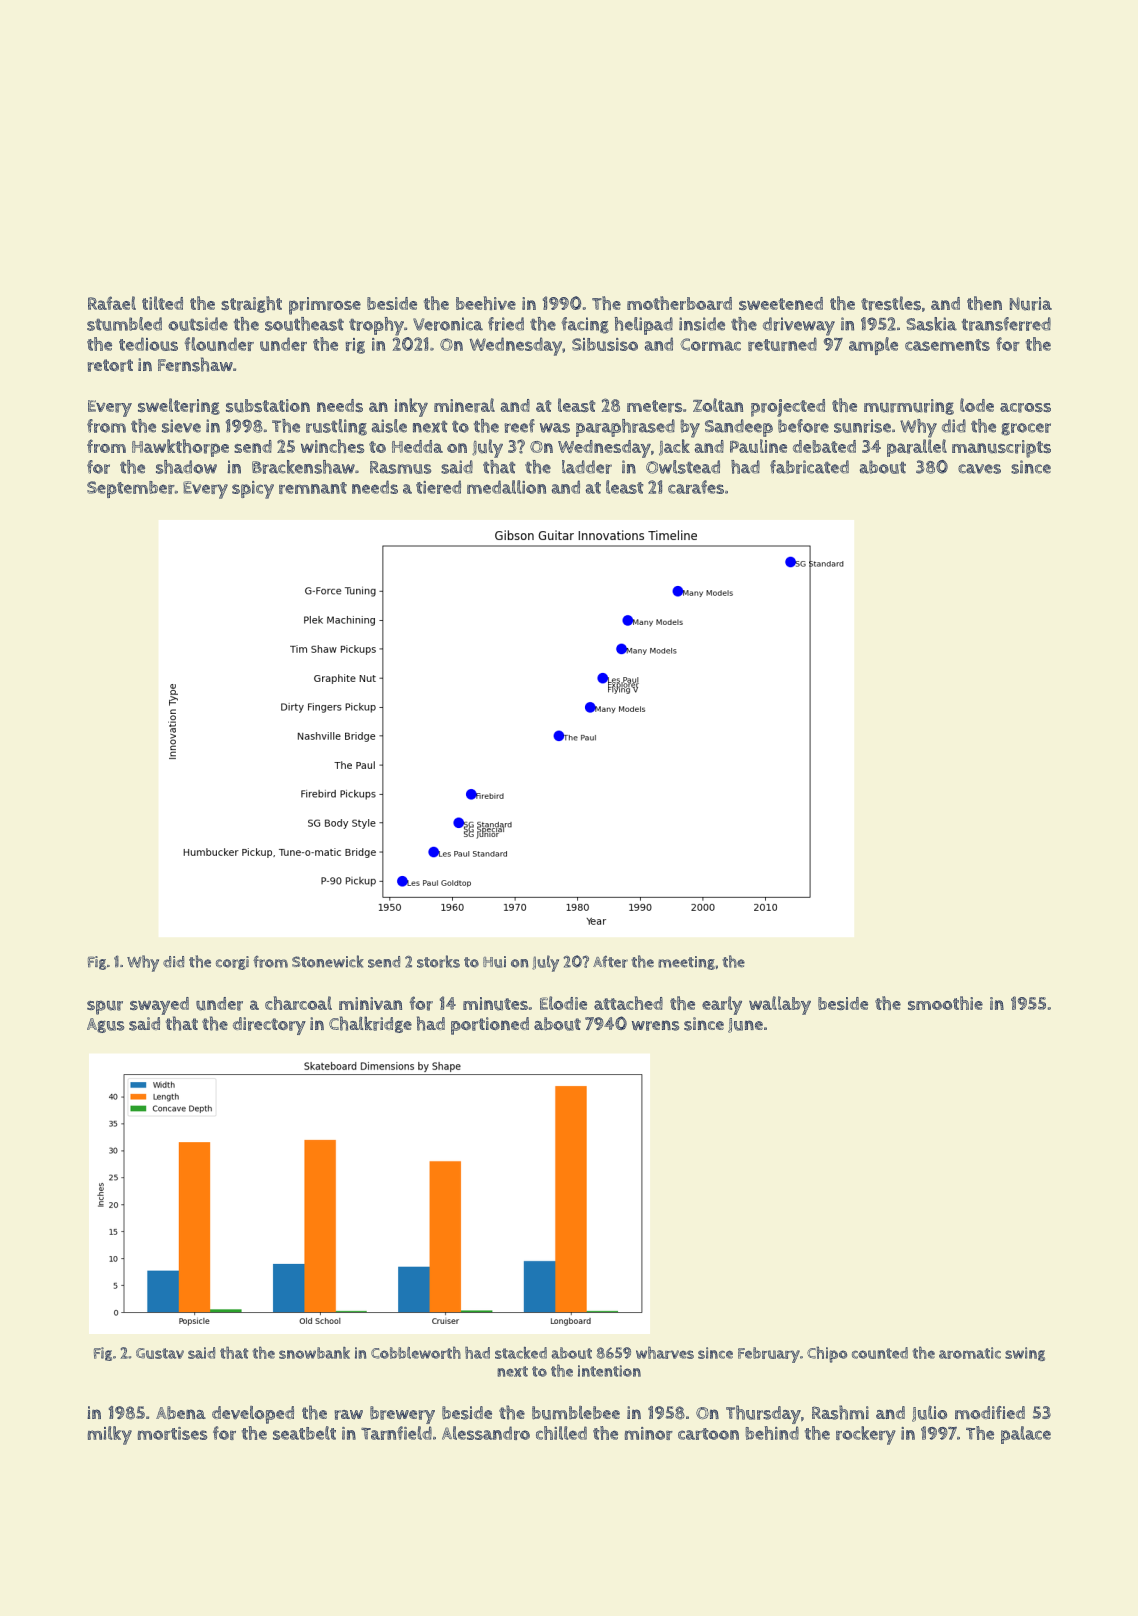 This screenshot has width=1138, height=1616. What do you see at coordinates (106, 1025) in the screenshot?
I see `Agus` at bounding box center [106, 1025].
